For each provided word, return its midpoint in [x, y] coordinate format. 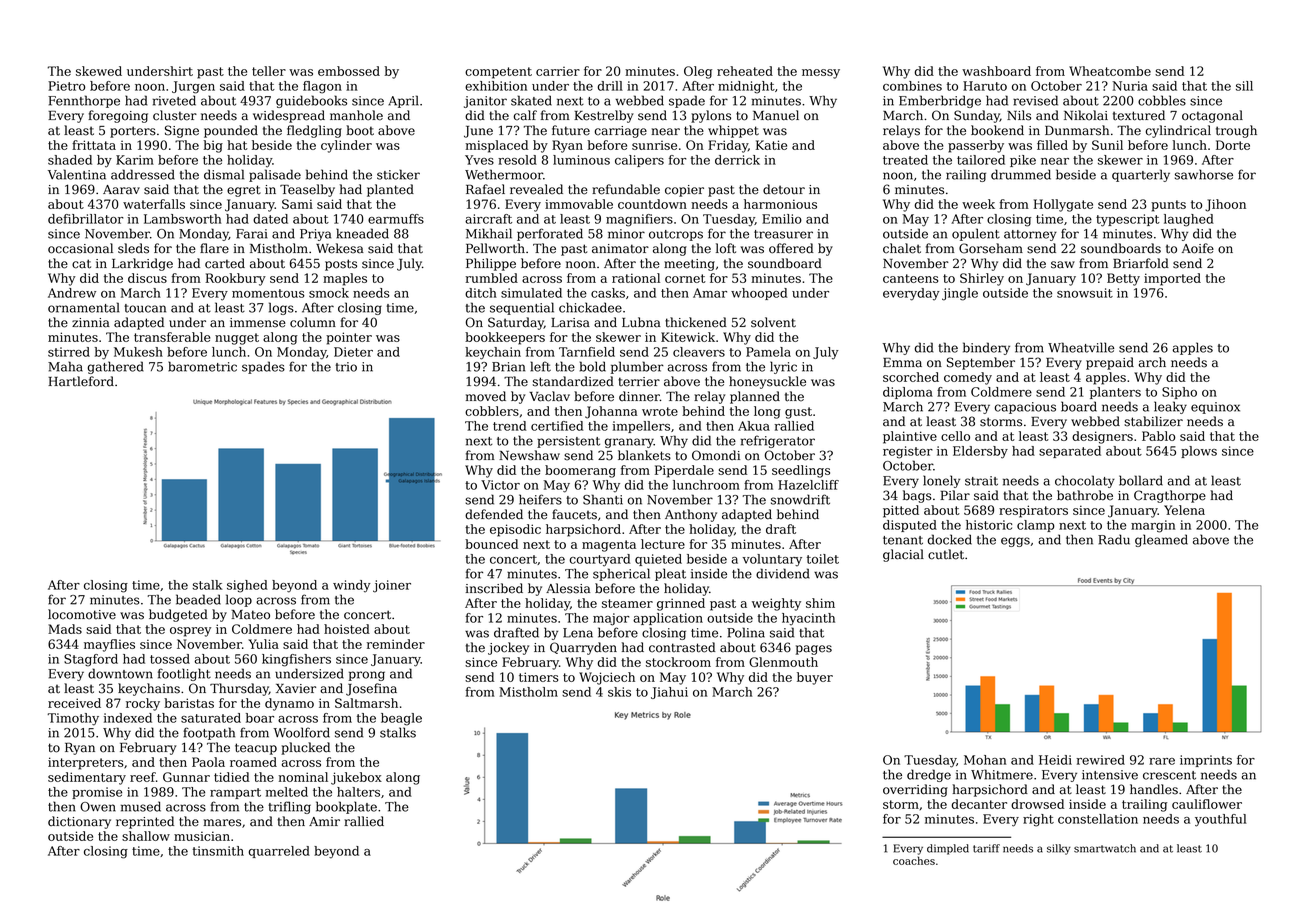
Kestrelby [604, 116]
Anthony [691, 515]
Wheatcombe [1110, 71]
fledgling [314, 131]
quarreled [279, 852]
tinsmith [218, 851]
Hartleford [81, 381]
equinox [1215, 408]
